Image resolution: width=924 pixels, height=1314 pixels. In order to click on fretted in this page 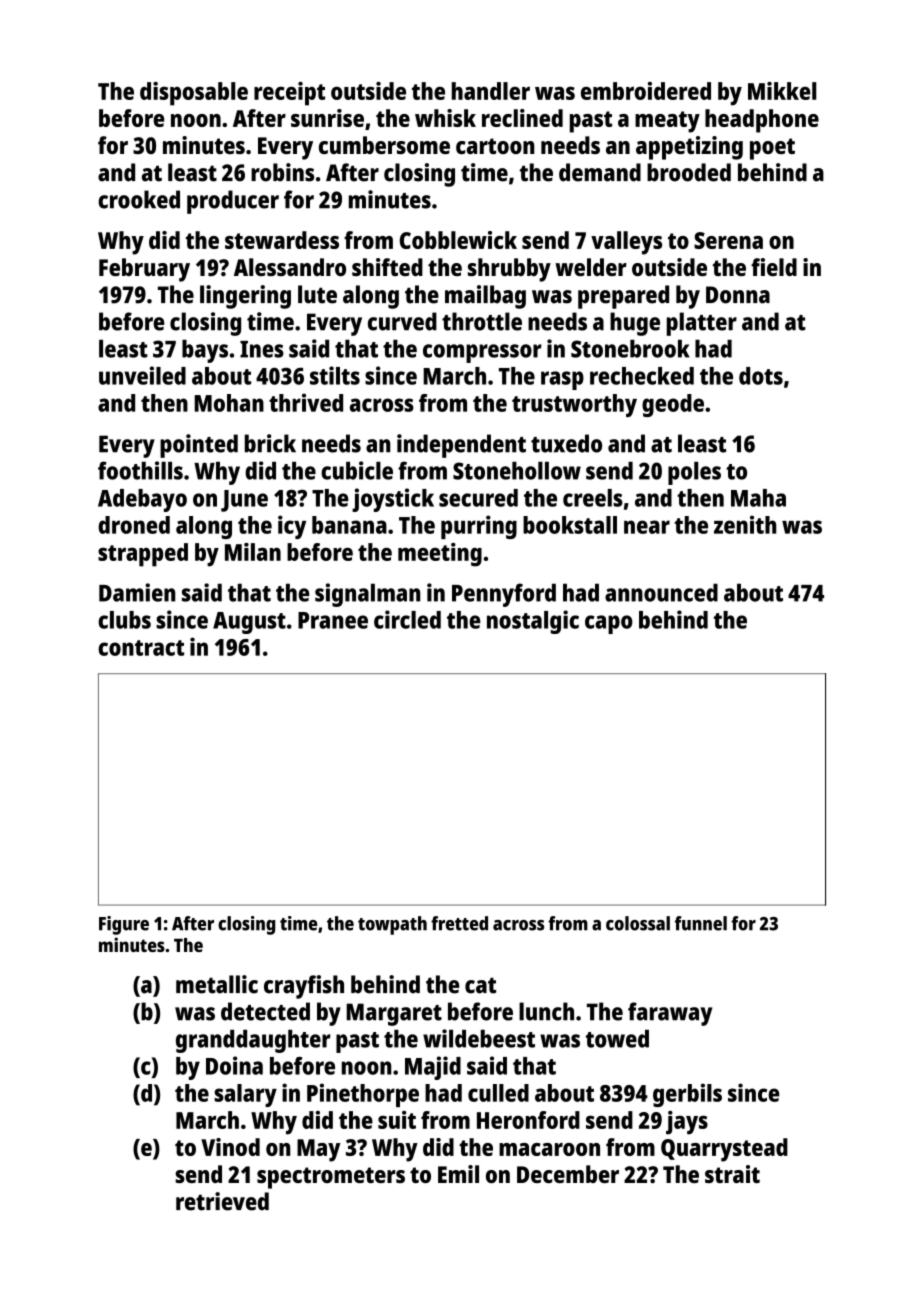, I will do `click(459, 923)`.
